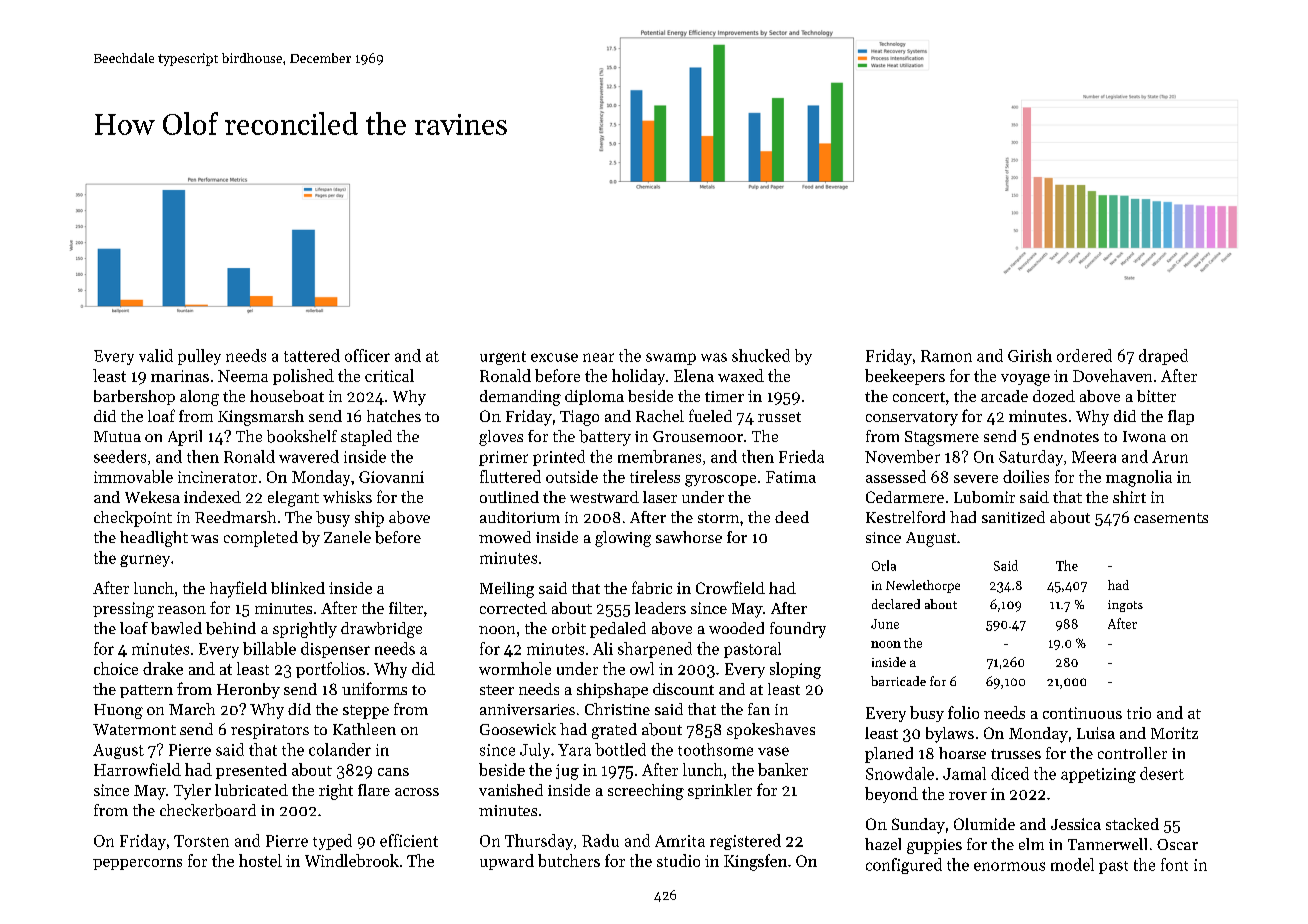 Image resolution: width=1308 pixels, height=924 pixels. What do you see at coordinates (123, 610) in the screenshot?
I see `pressing` at bounding box center [123, 610].
